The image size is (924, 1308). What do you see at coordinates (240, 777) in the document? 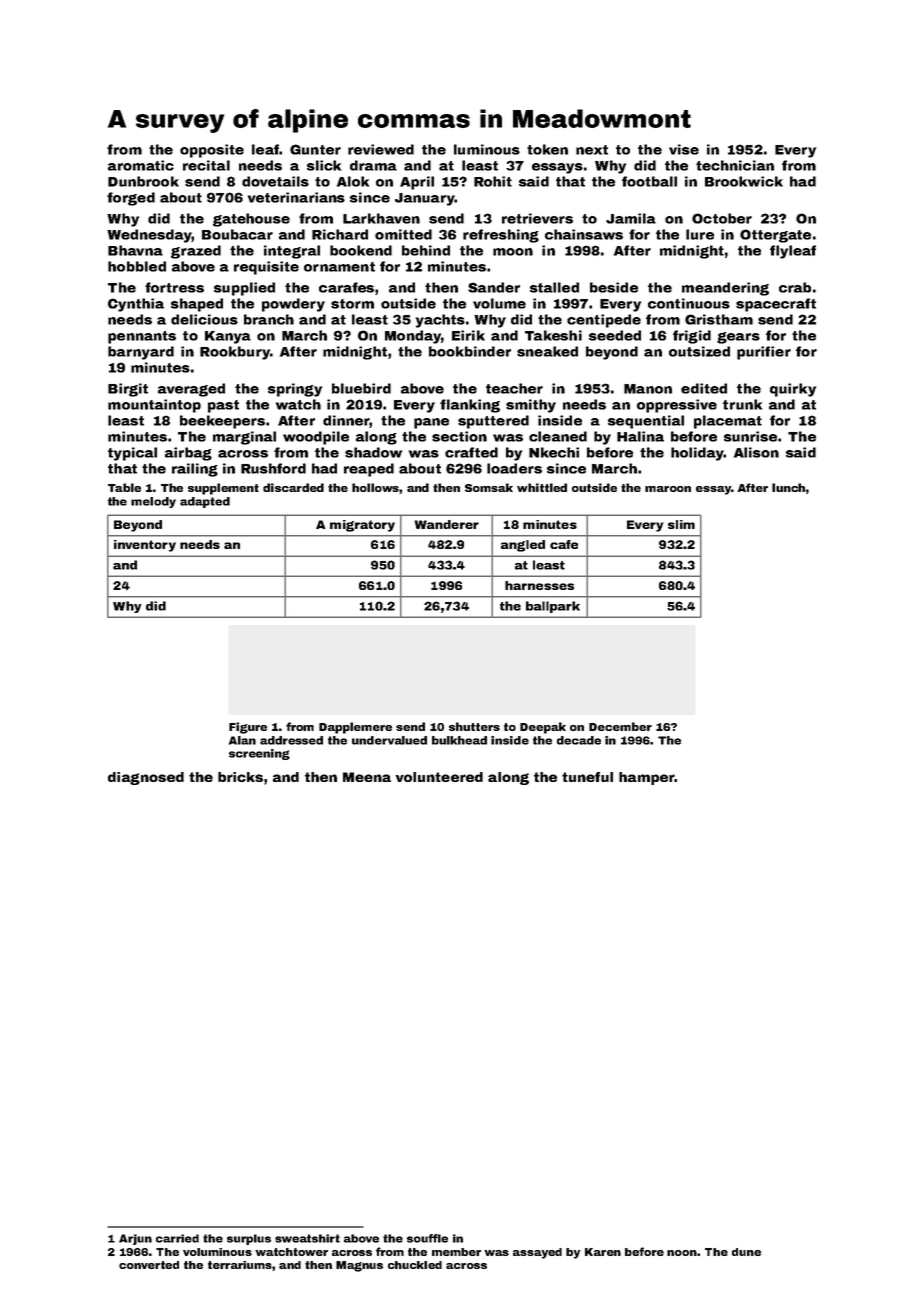
I see `bricks` at bounding box center [240, 777].
